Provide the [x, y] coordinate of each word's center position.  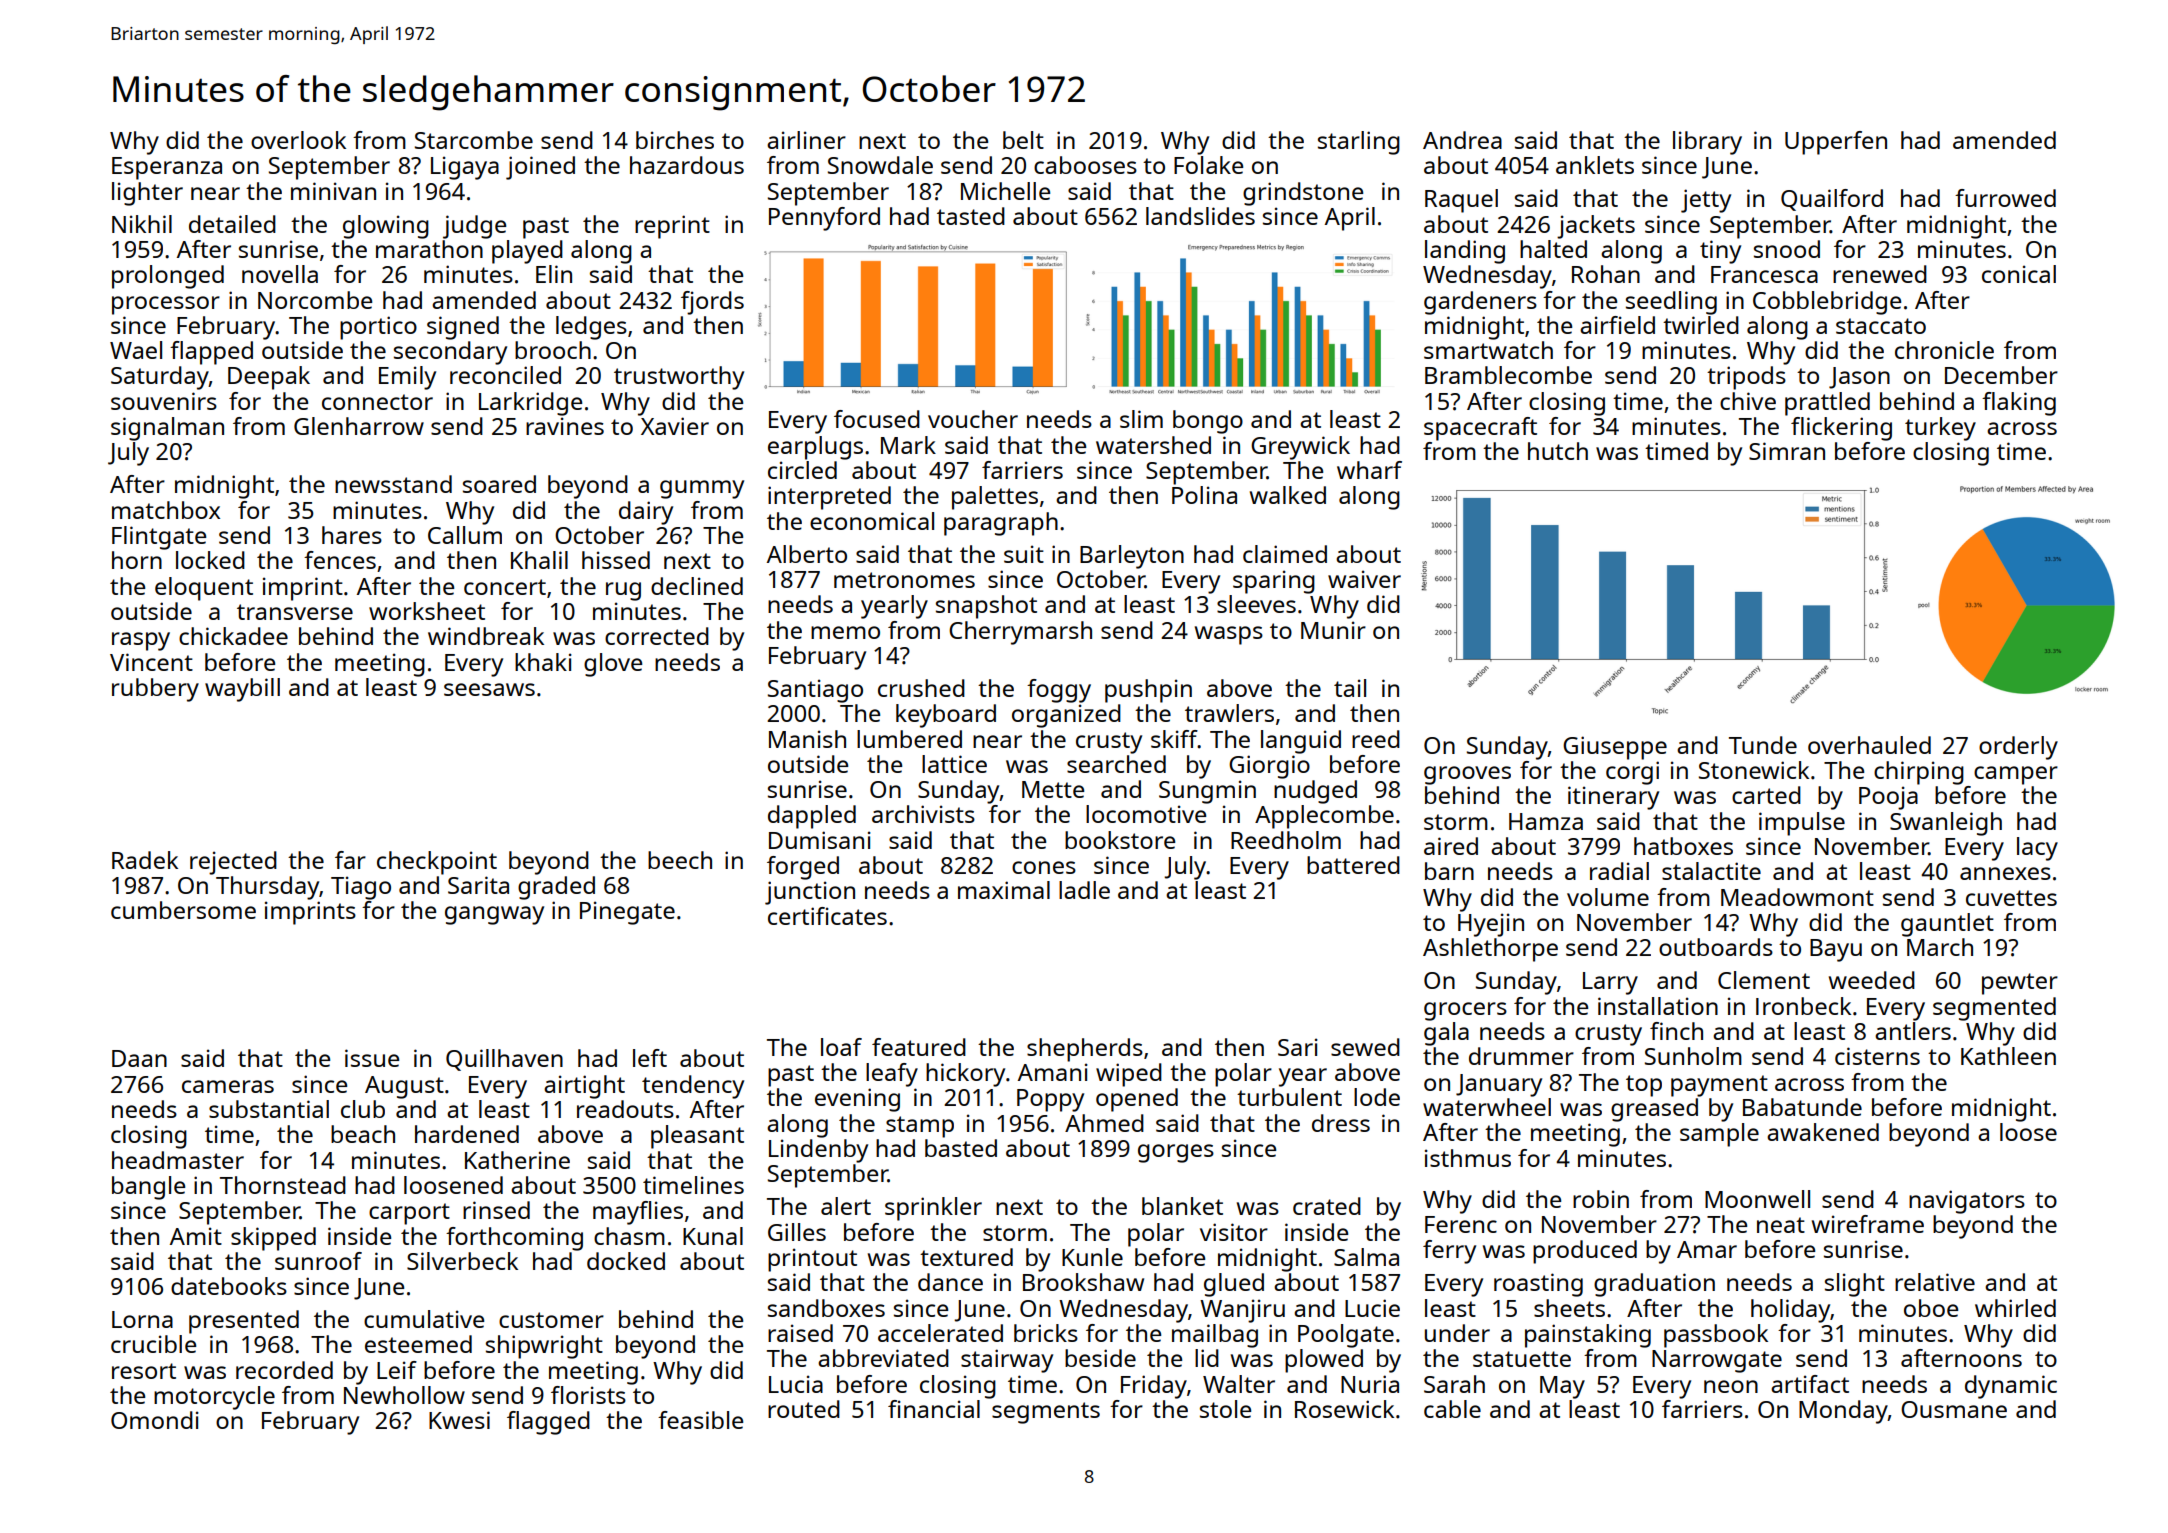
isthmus [1468, 1158]
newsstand [393, 484]
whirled [2015, 1308]
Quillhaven [504, 1060]
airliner [806, 140]
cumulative [424, 1319]
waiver [1364, 579]
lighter [147, 194]
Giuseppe [1615, 748]
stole [1225, 1409]
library [1707, 143]
